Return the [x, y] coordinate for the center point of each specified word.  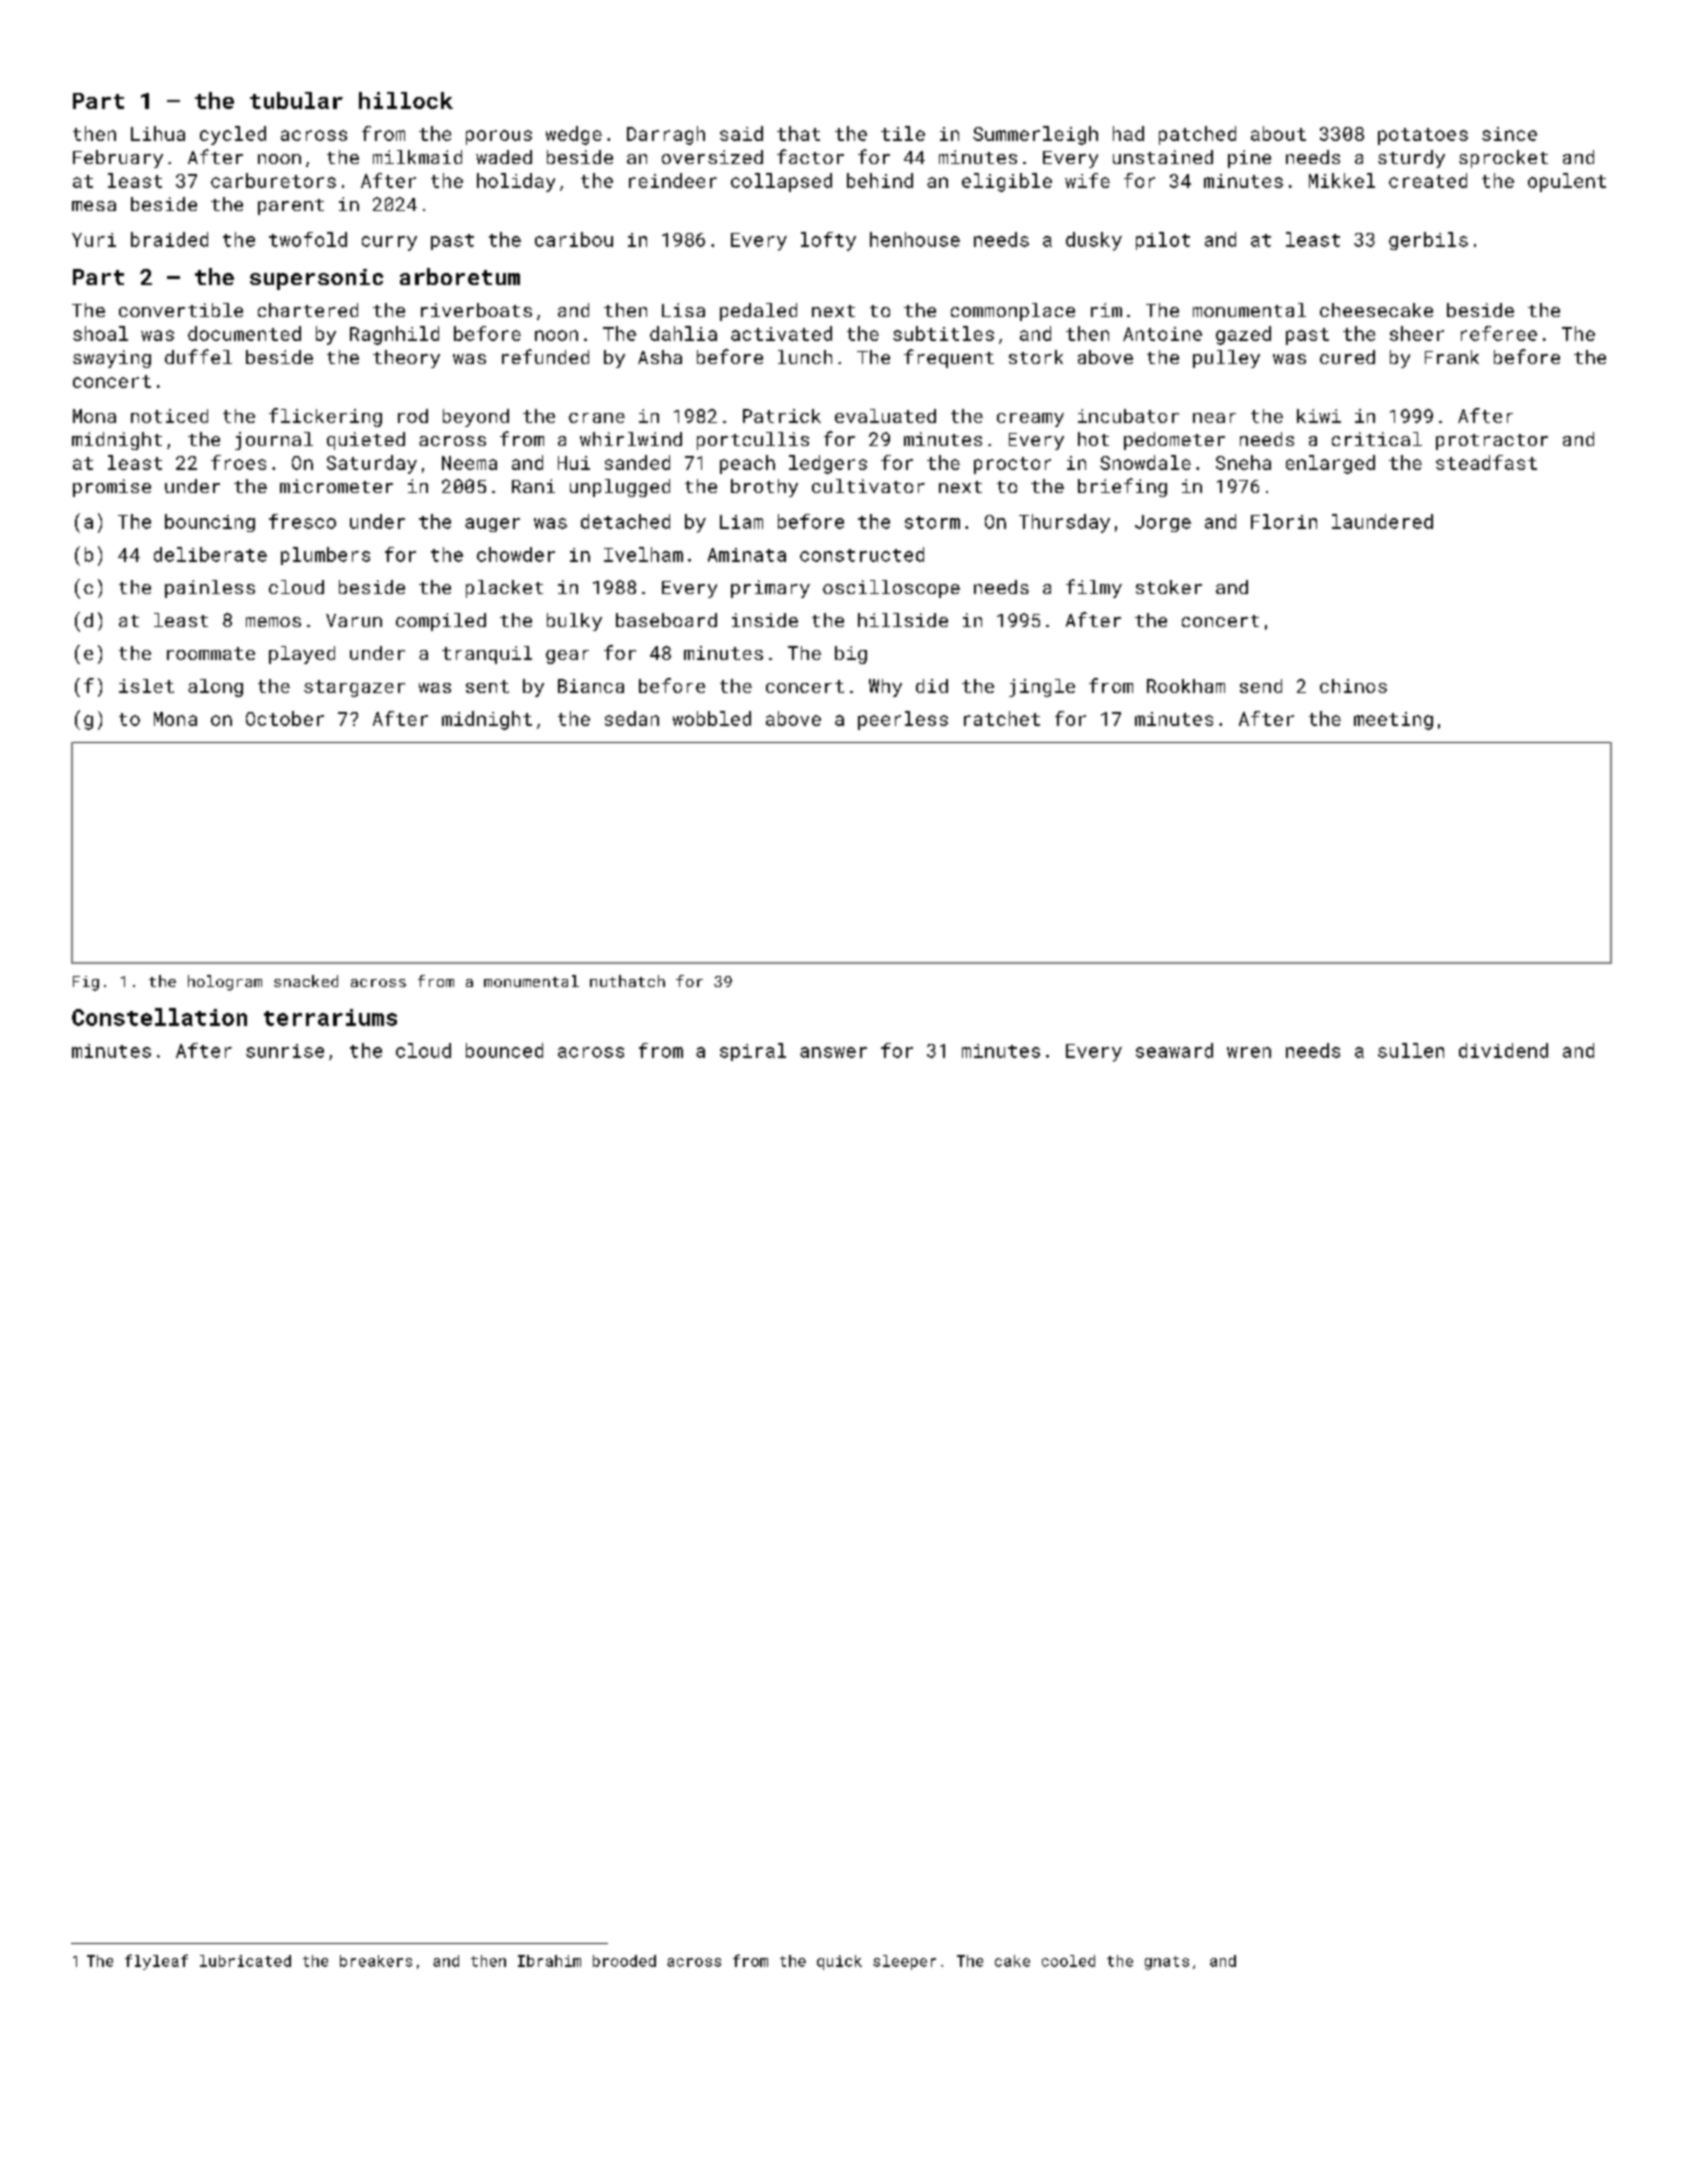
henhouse [915, 239]
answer [833, 1052]
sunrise [285, 1051]
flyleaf [156, 1962]
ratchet [1002, 718]
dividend [1503, 1050]
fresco [302, 521]
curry [389, 243]
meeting [1393, 721]
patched [1197, 135]
